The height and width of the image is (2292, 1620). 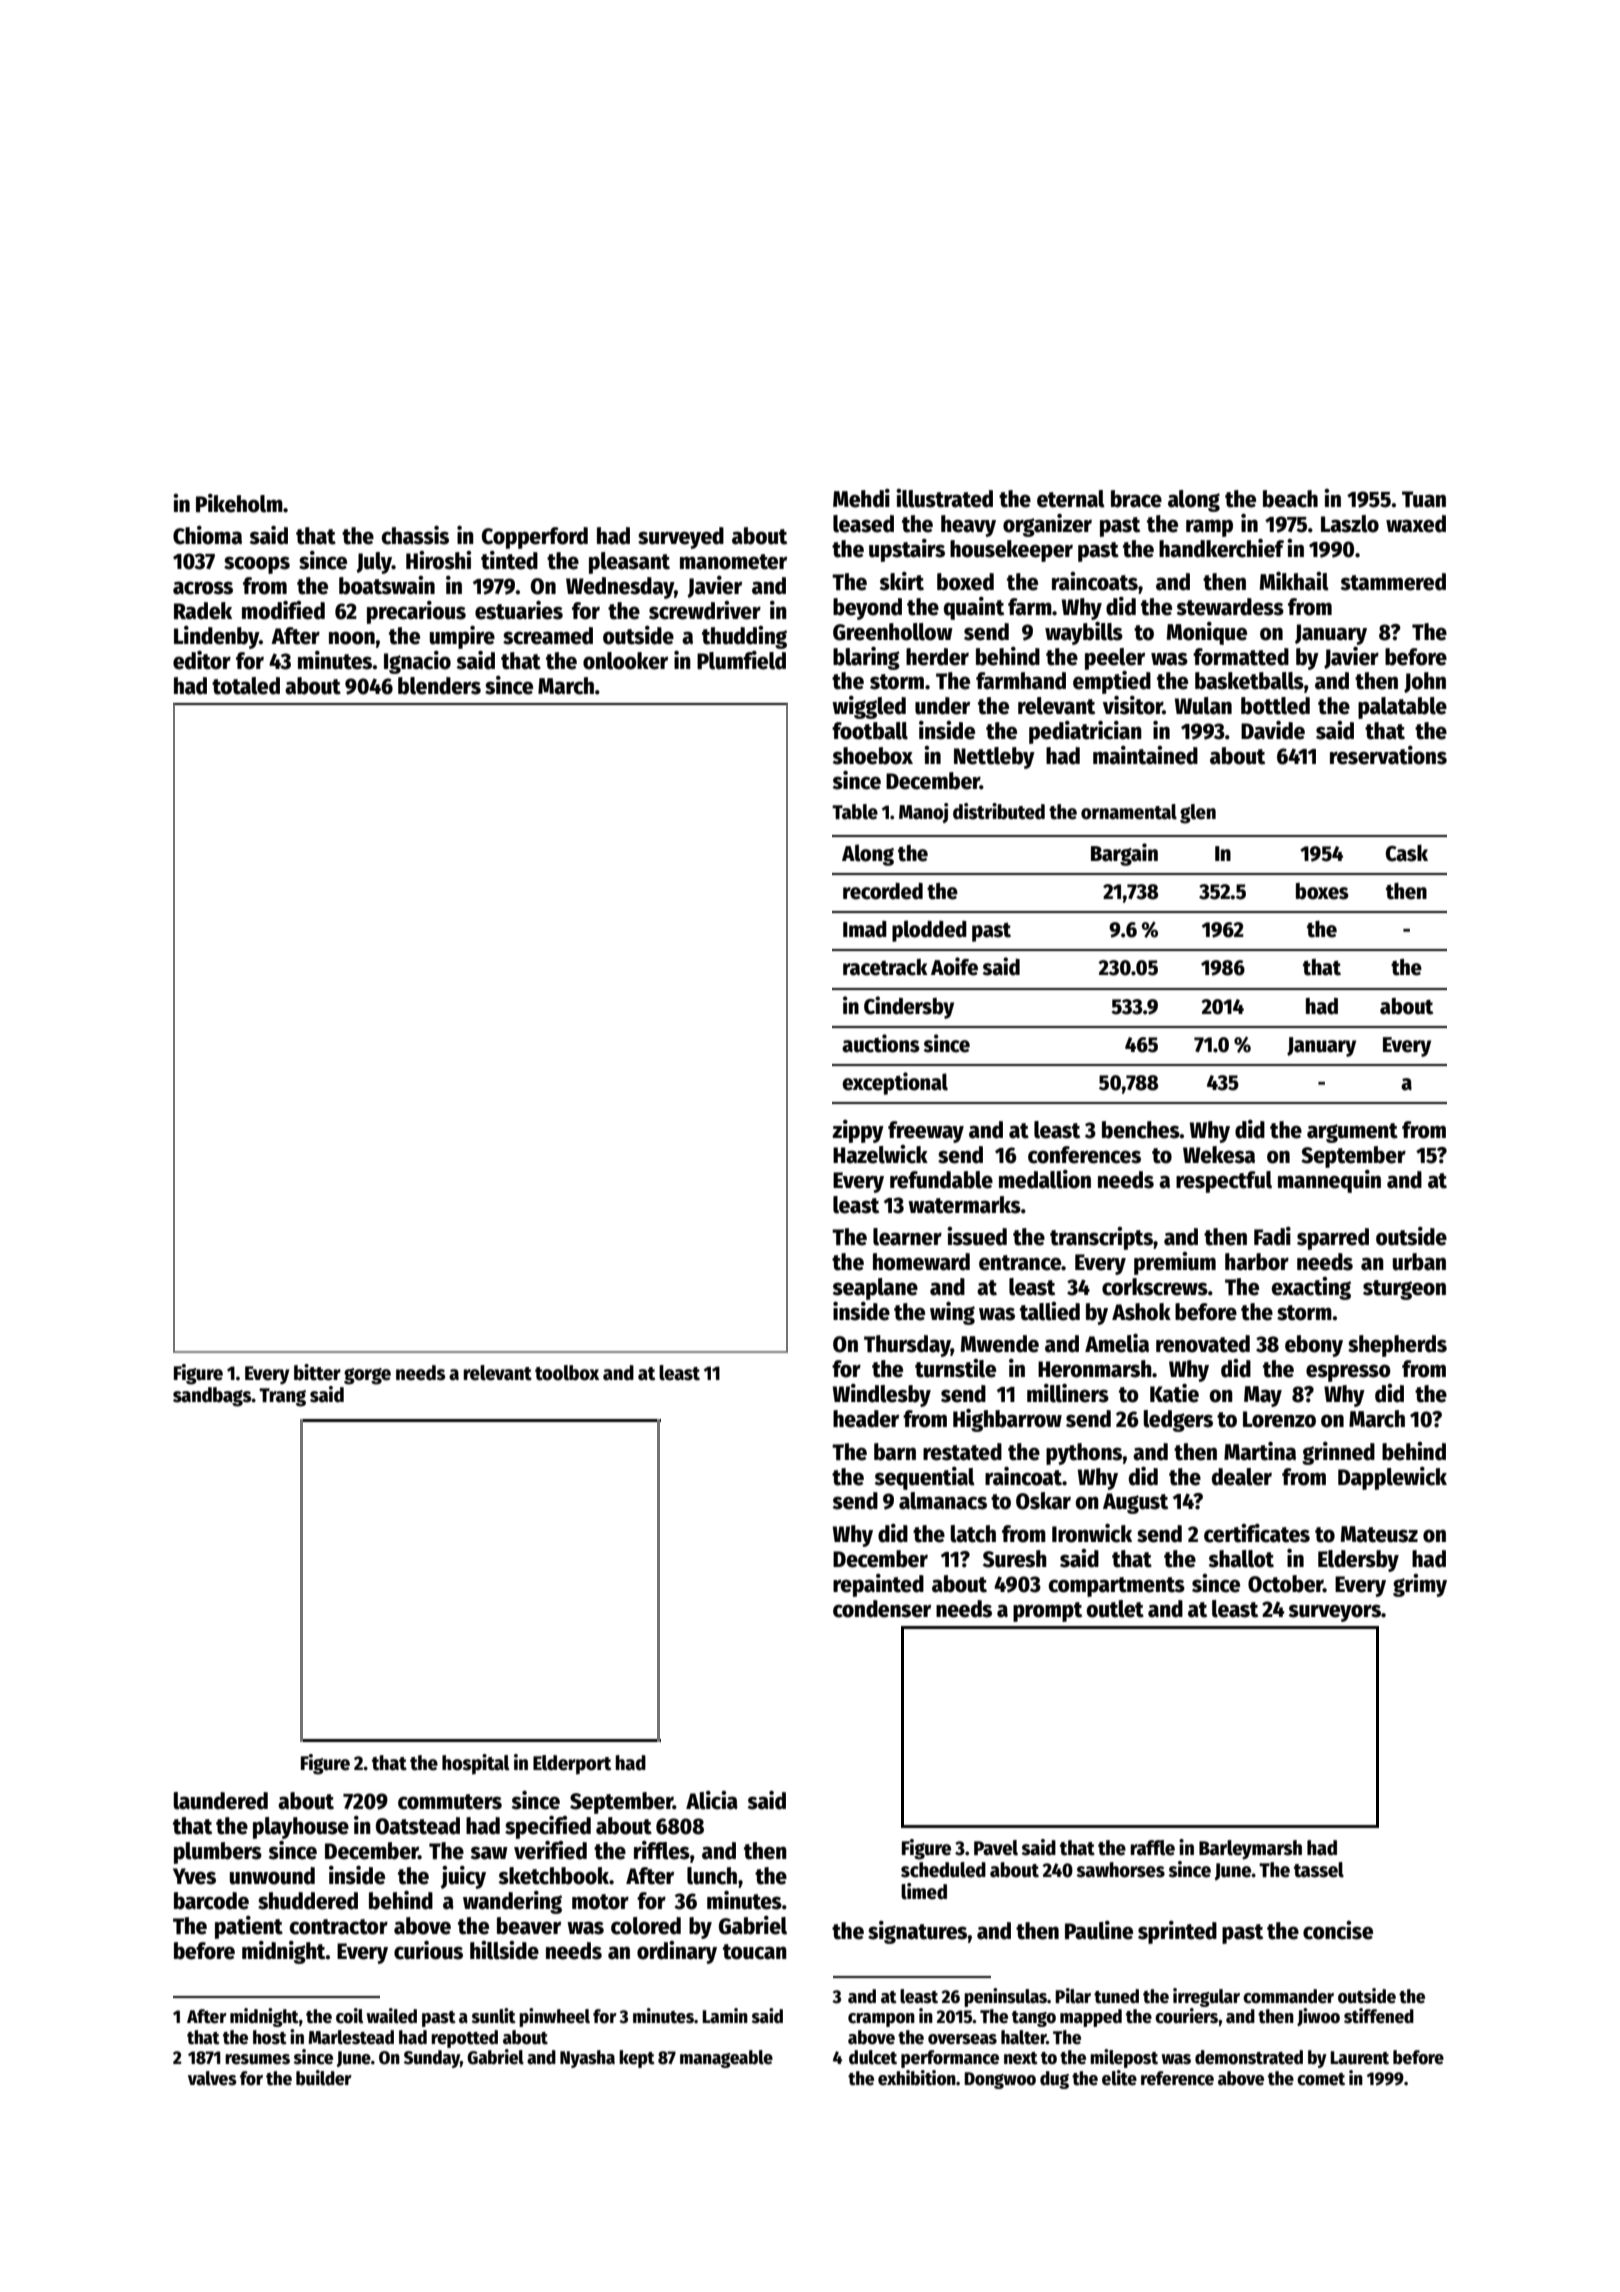 I want to click on valves, so click(x=212, y=2078).
